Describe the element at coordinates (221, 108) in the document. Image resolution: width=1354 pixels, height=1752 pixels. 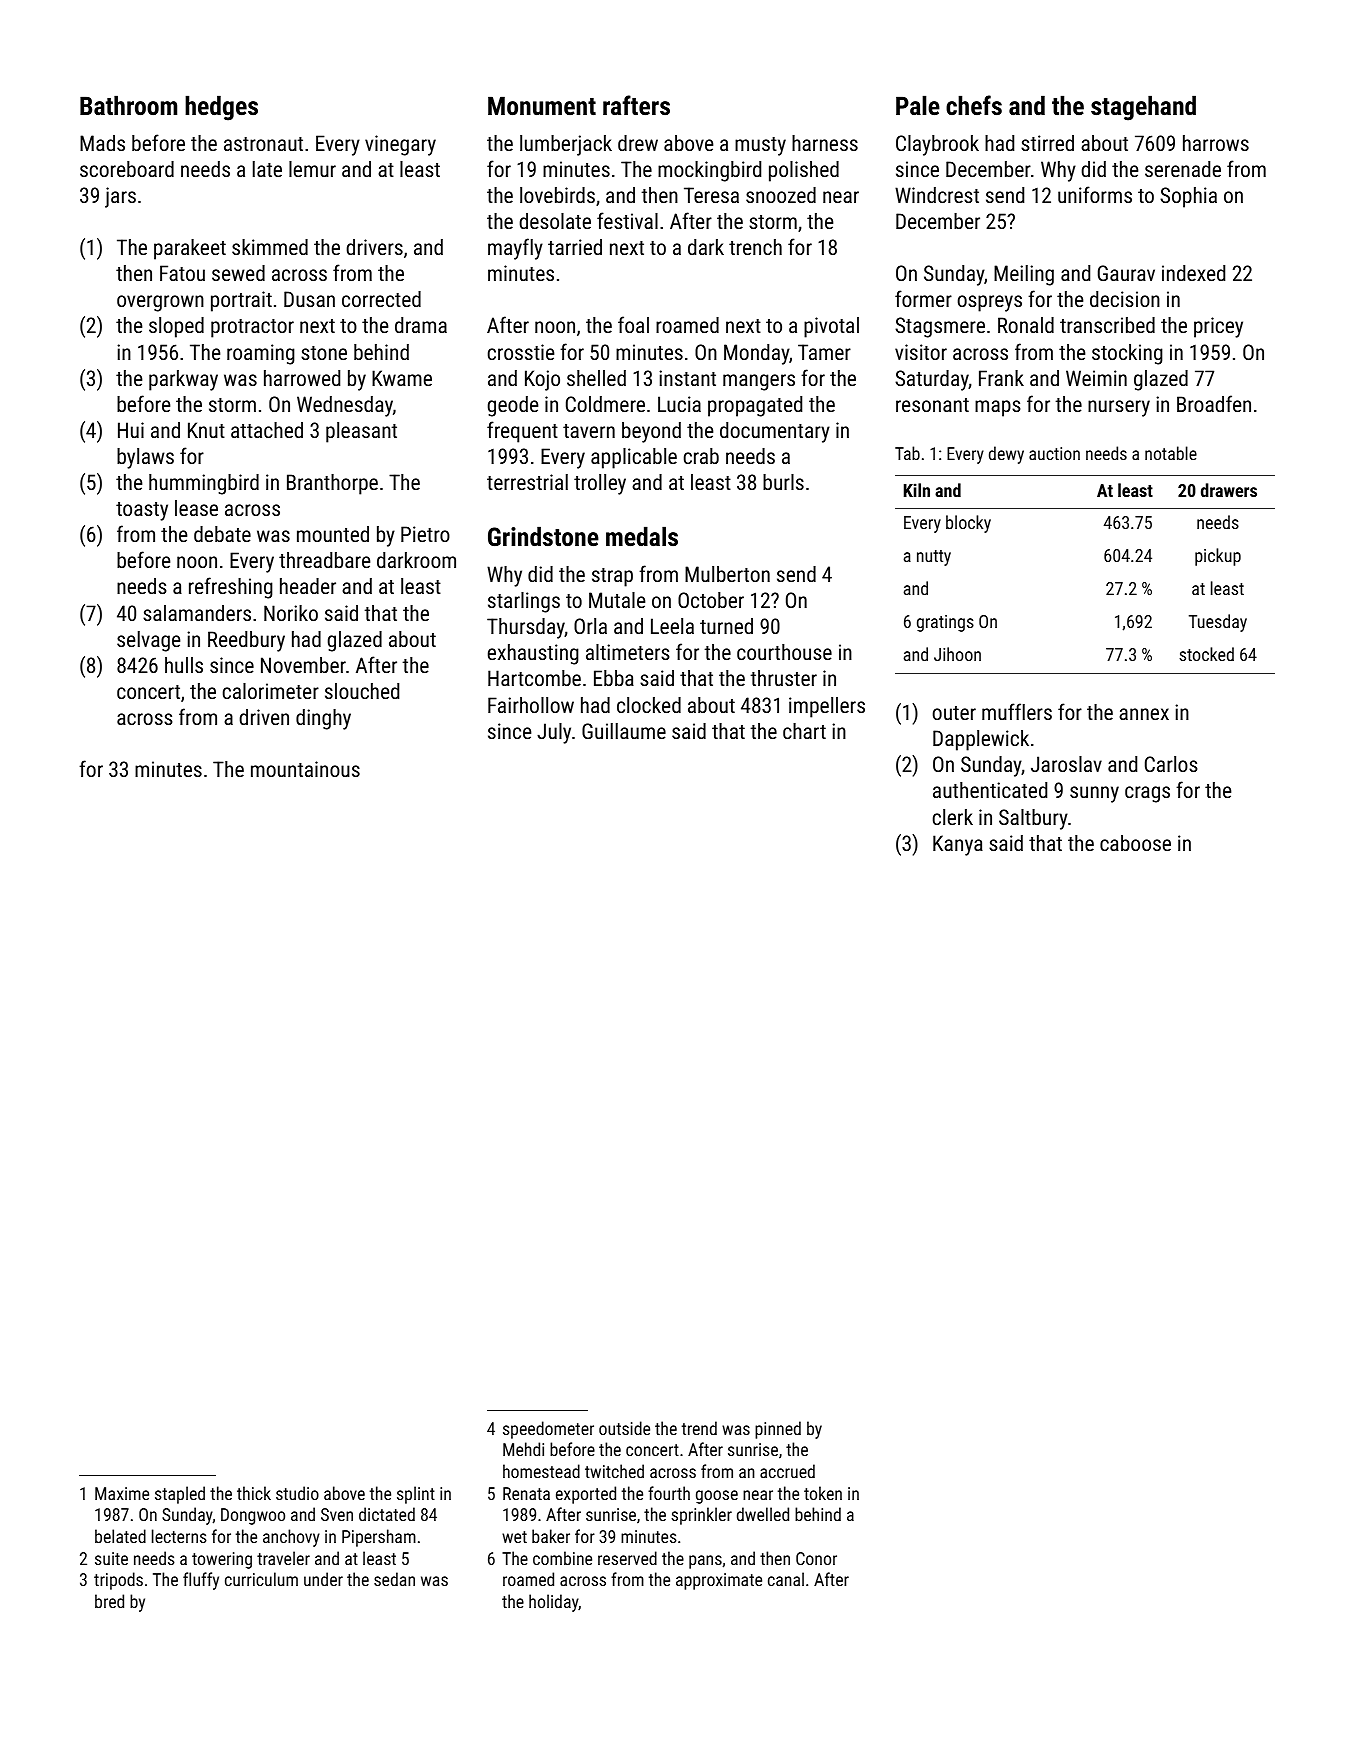
I see `hedges` at that location.
